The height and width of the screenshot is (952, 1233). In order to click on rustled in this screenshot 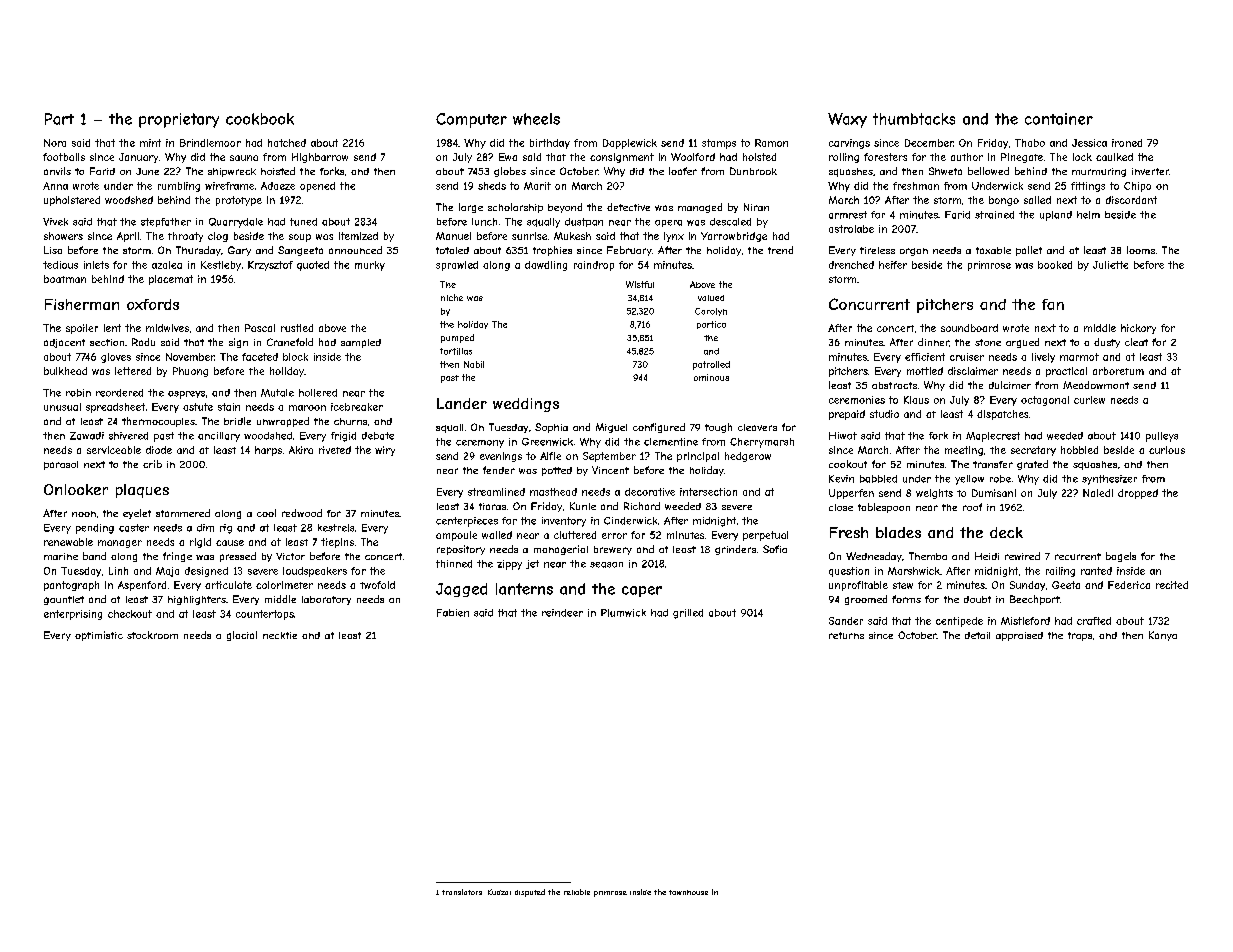, I will do `click(297, 328)`.
